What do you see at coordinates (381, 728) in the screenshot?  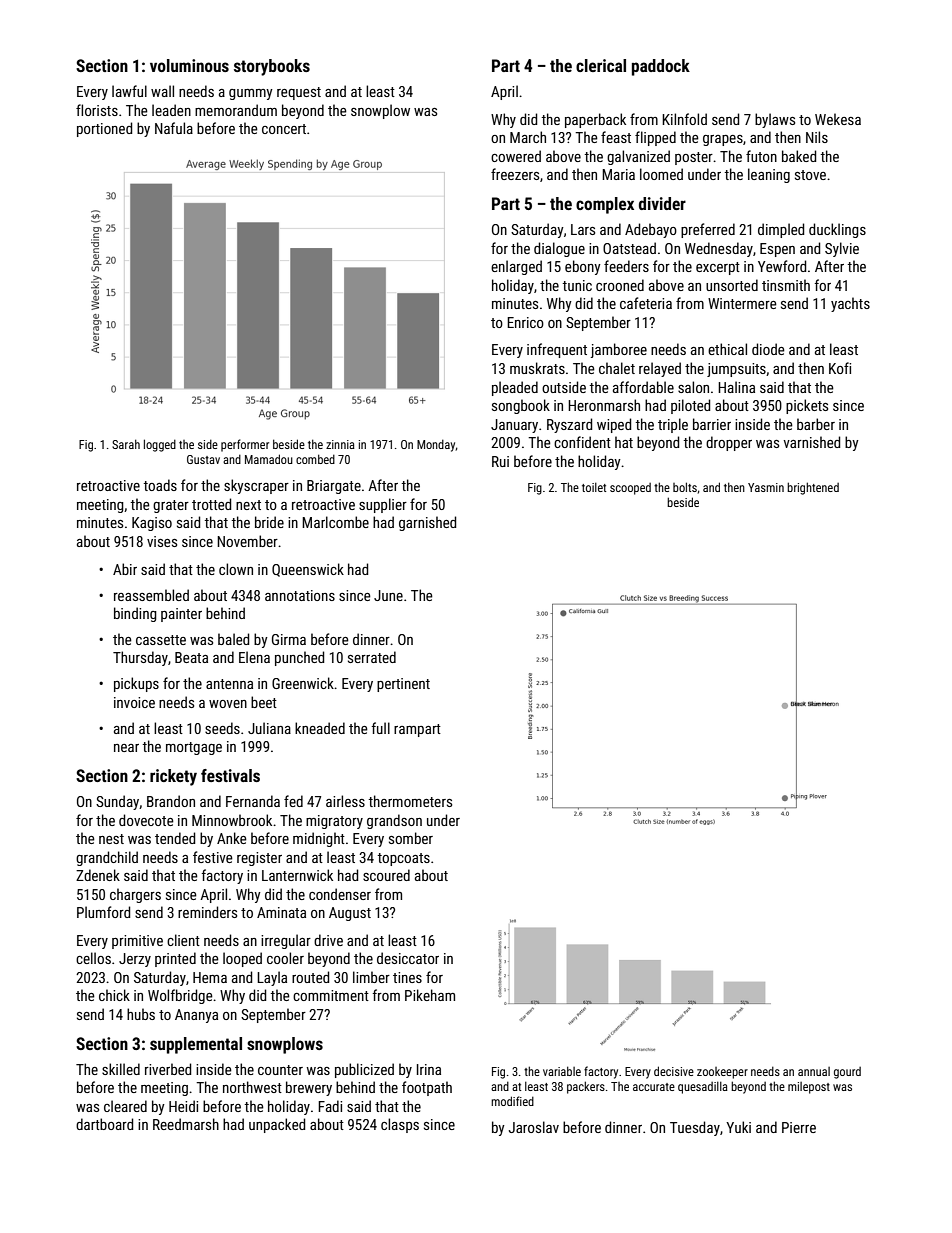 I see `full` at bounding box center [381, 728].
